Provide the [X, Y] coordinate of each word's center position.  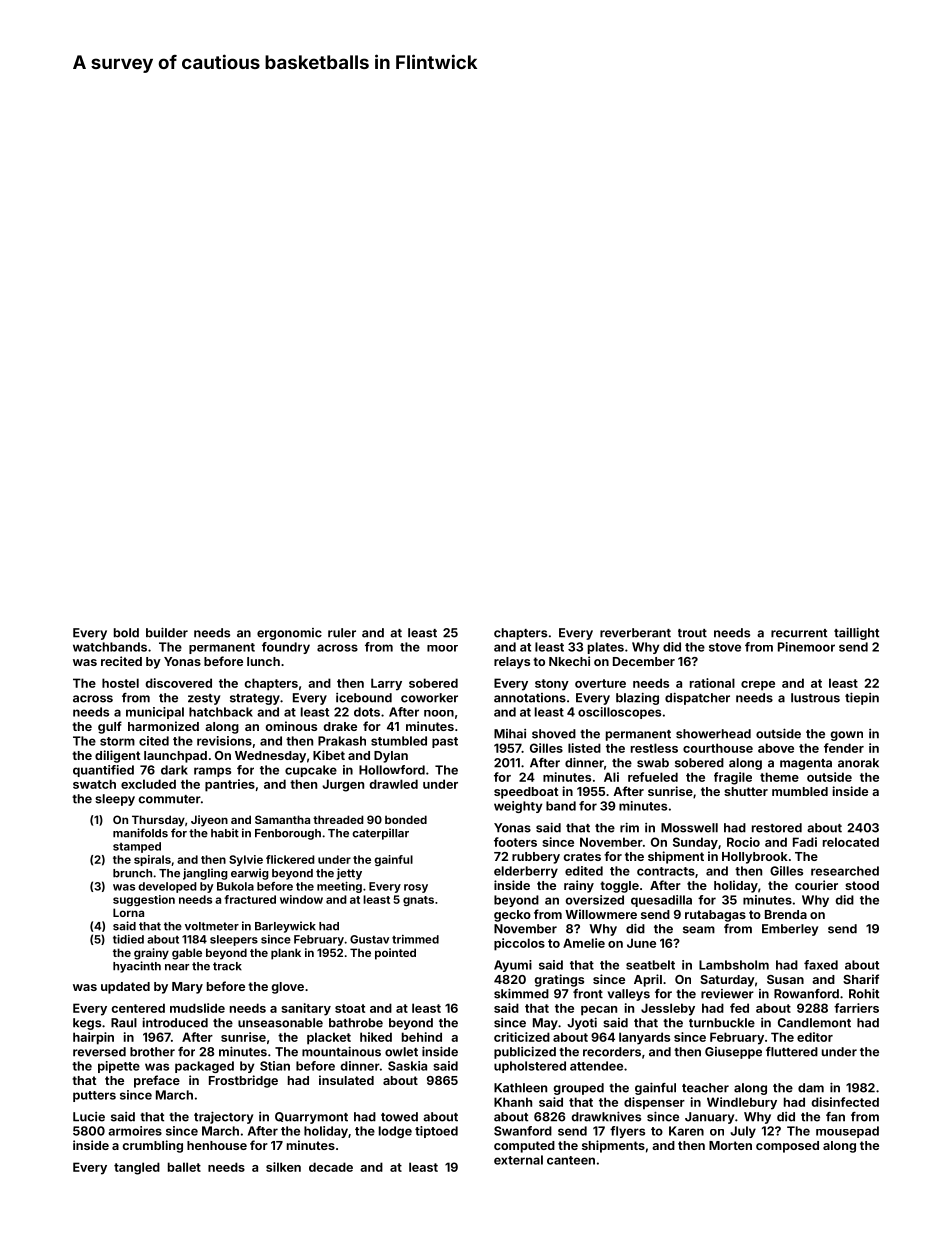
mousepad [847, 1132]
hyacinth [137, 967]
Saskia [407, 1066]
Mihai [510, 734]
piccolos [519, 944]
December [644, 661]
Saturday [727, 981]
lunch [263, 661]
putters [94, 1096]
